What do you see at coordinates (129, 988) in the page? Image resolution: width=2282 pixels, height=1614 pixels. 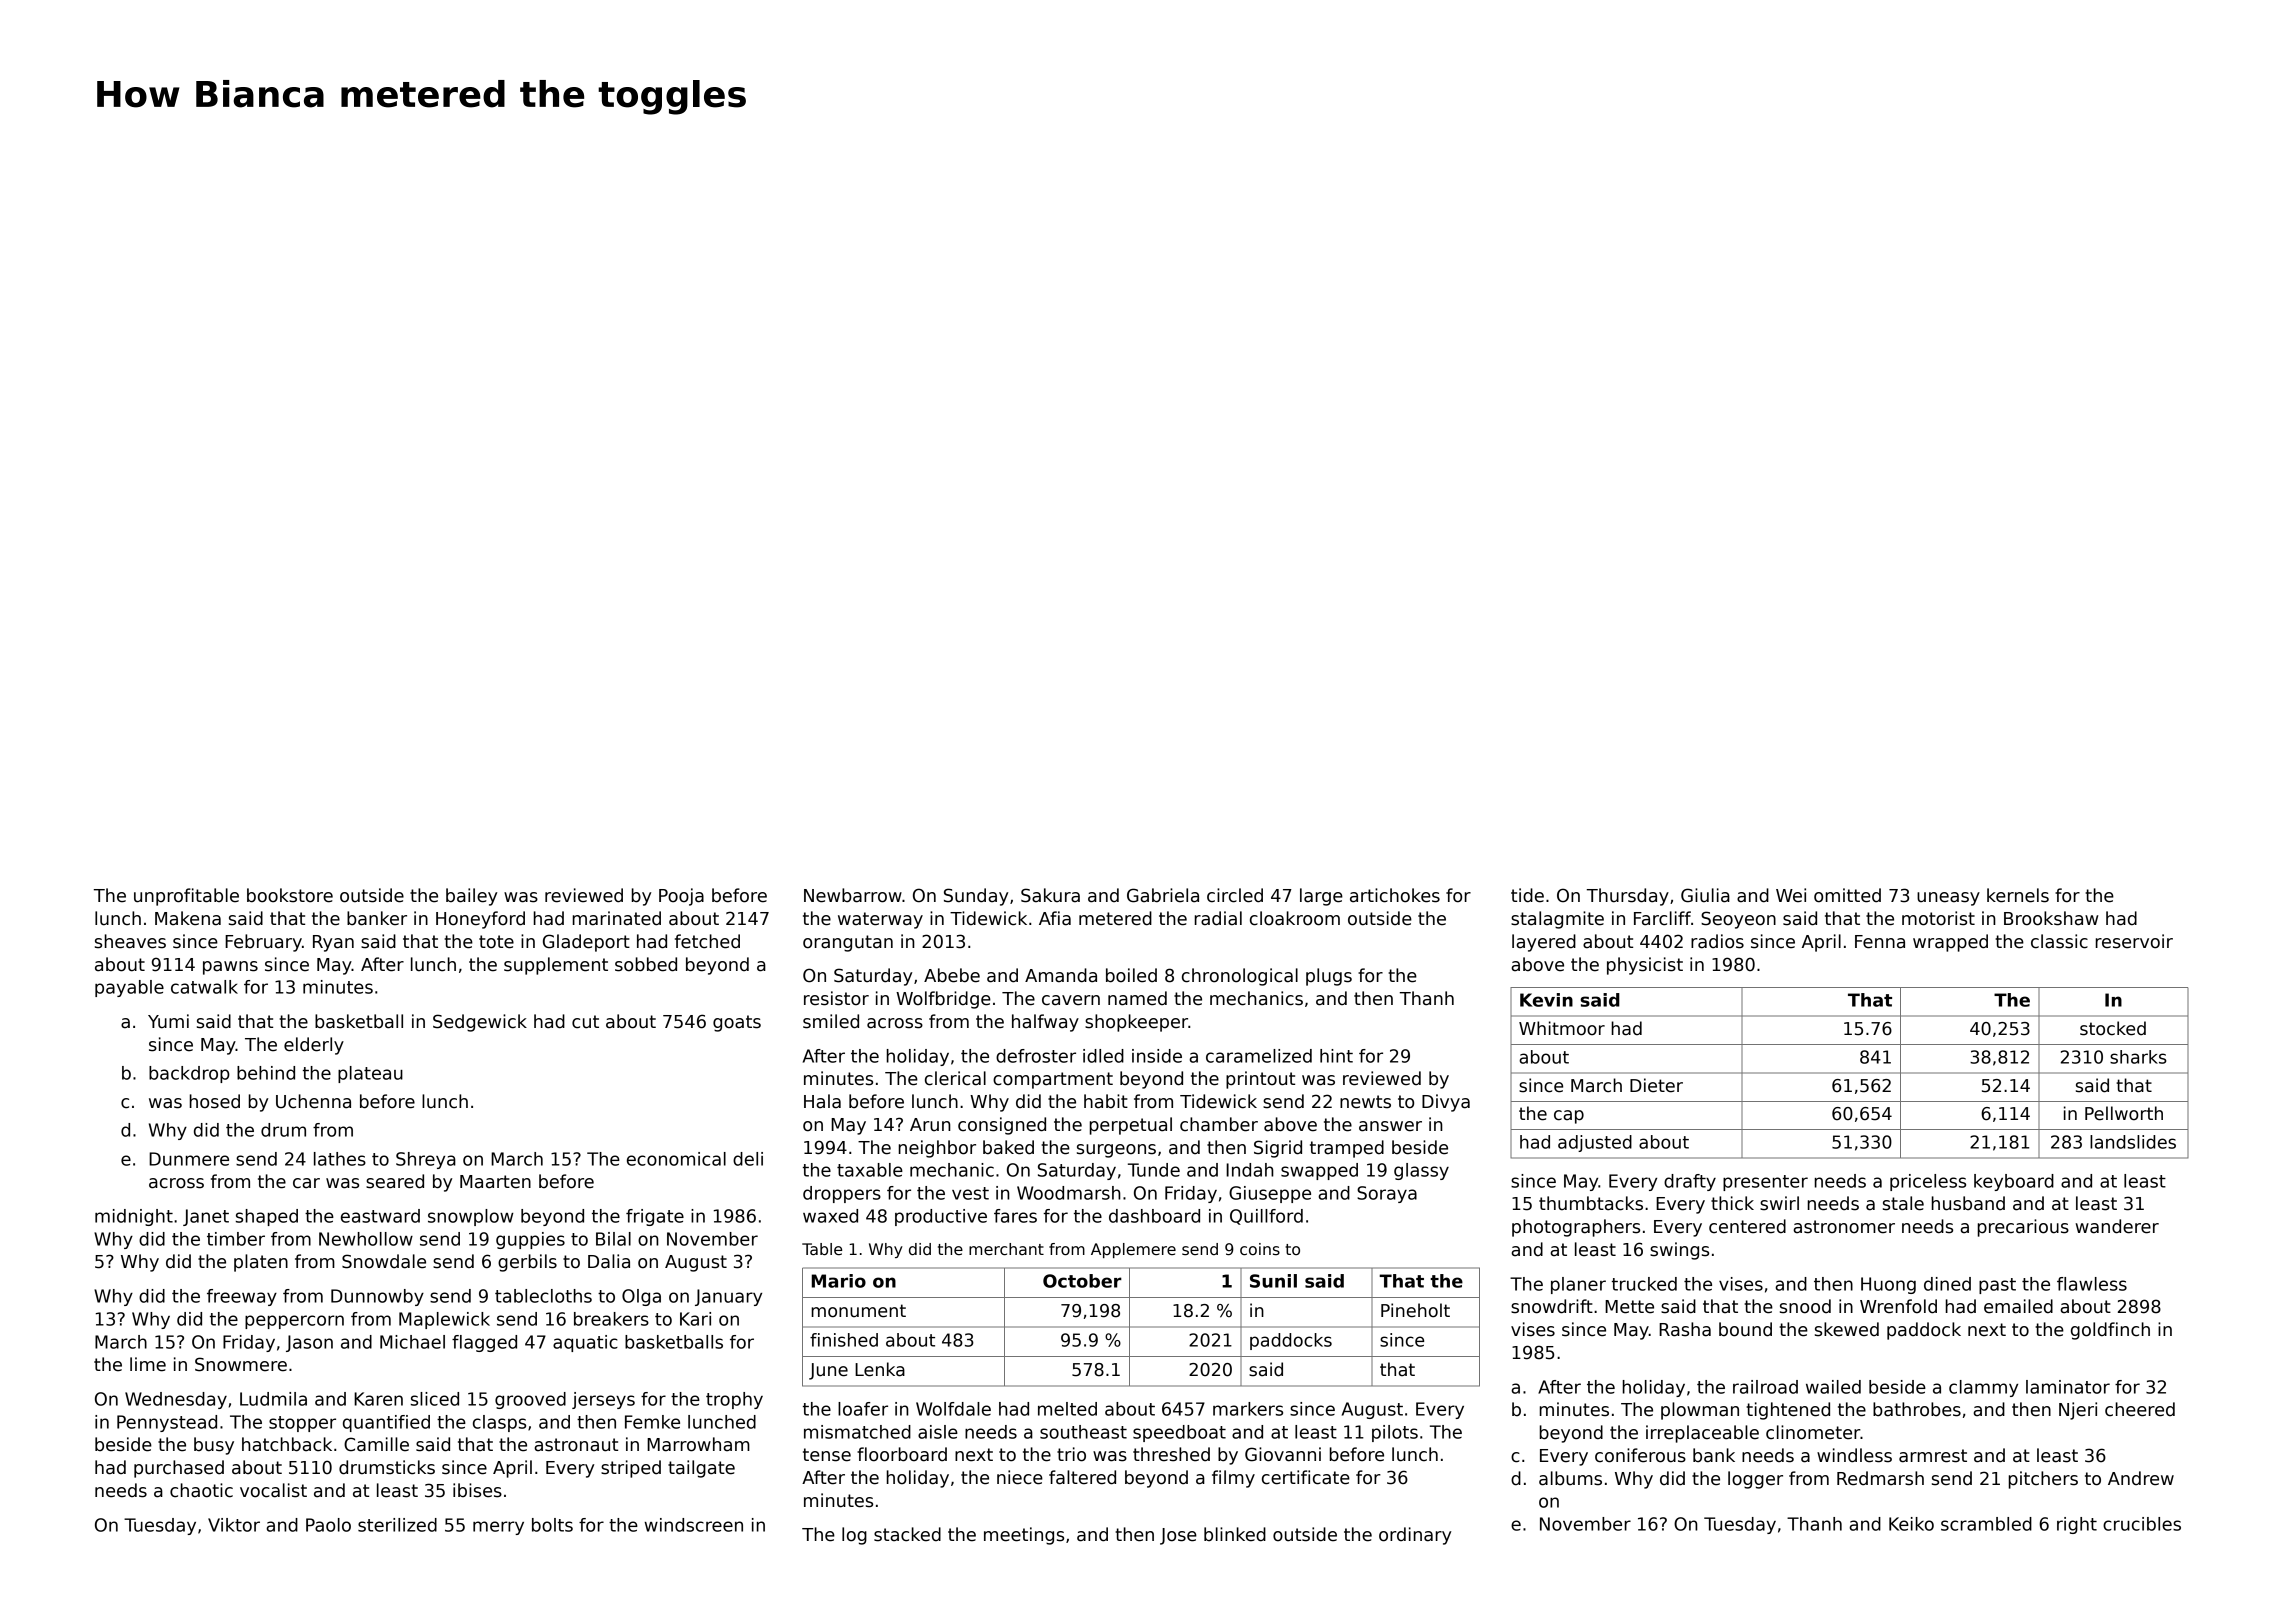 I see `payable` at bounding box center [129, 988].
